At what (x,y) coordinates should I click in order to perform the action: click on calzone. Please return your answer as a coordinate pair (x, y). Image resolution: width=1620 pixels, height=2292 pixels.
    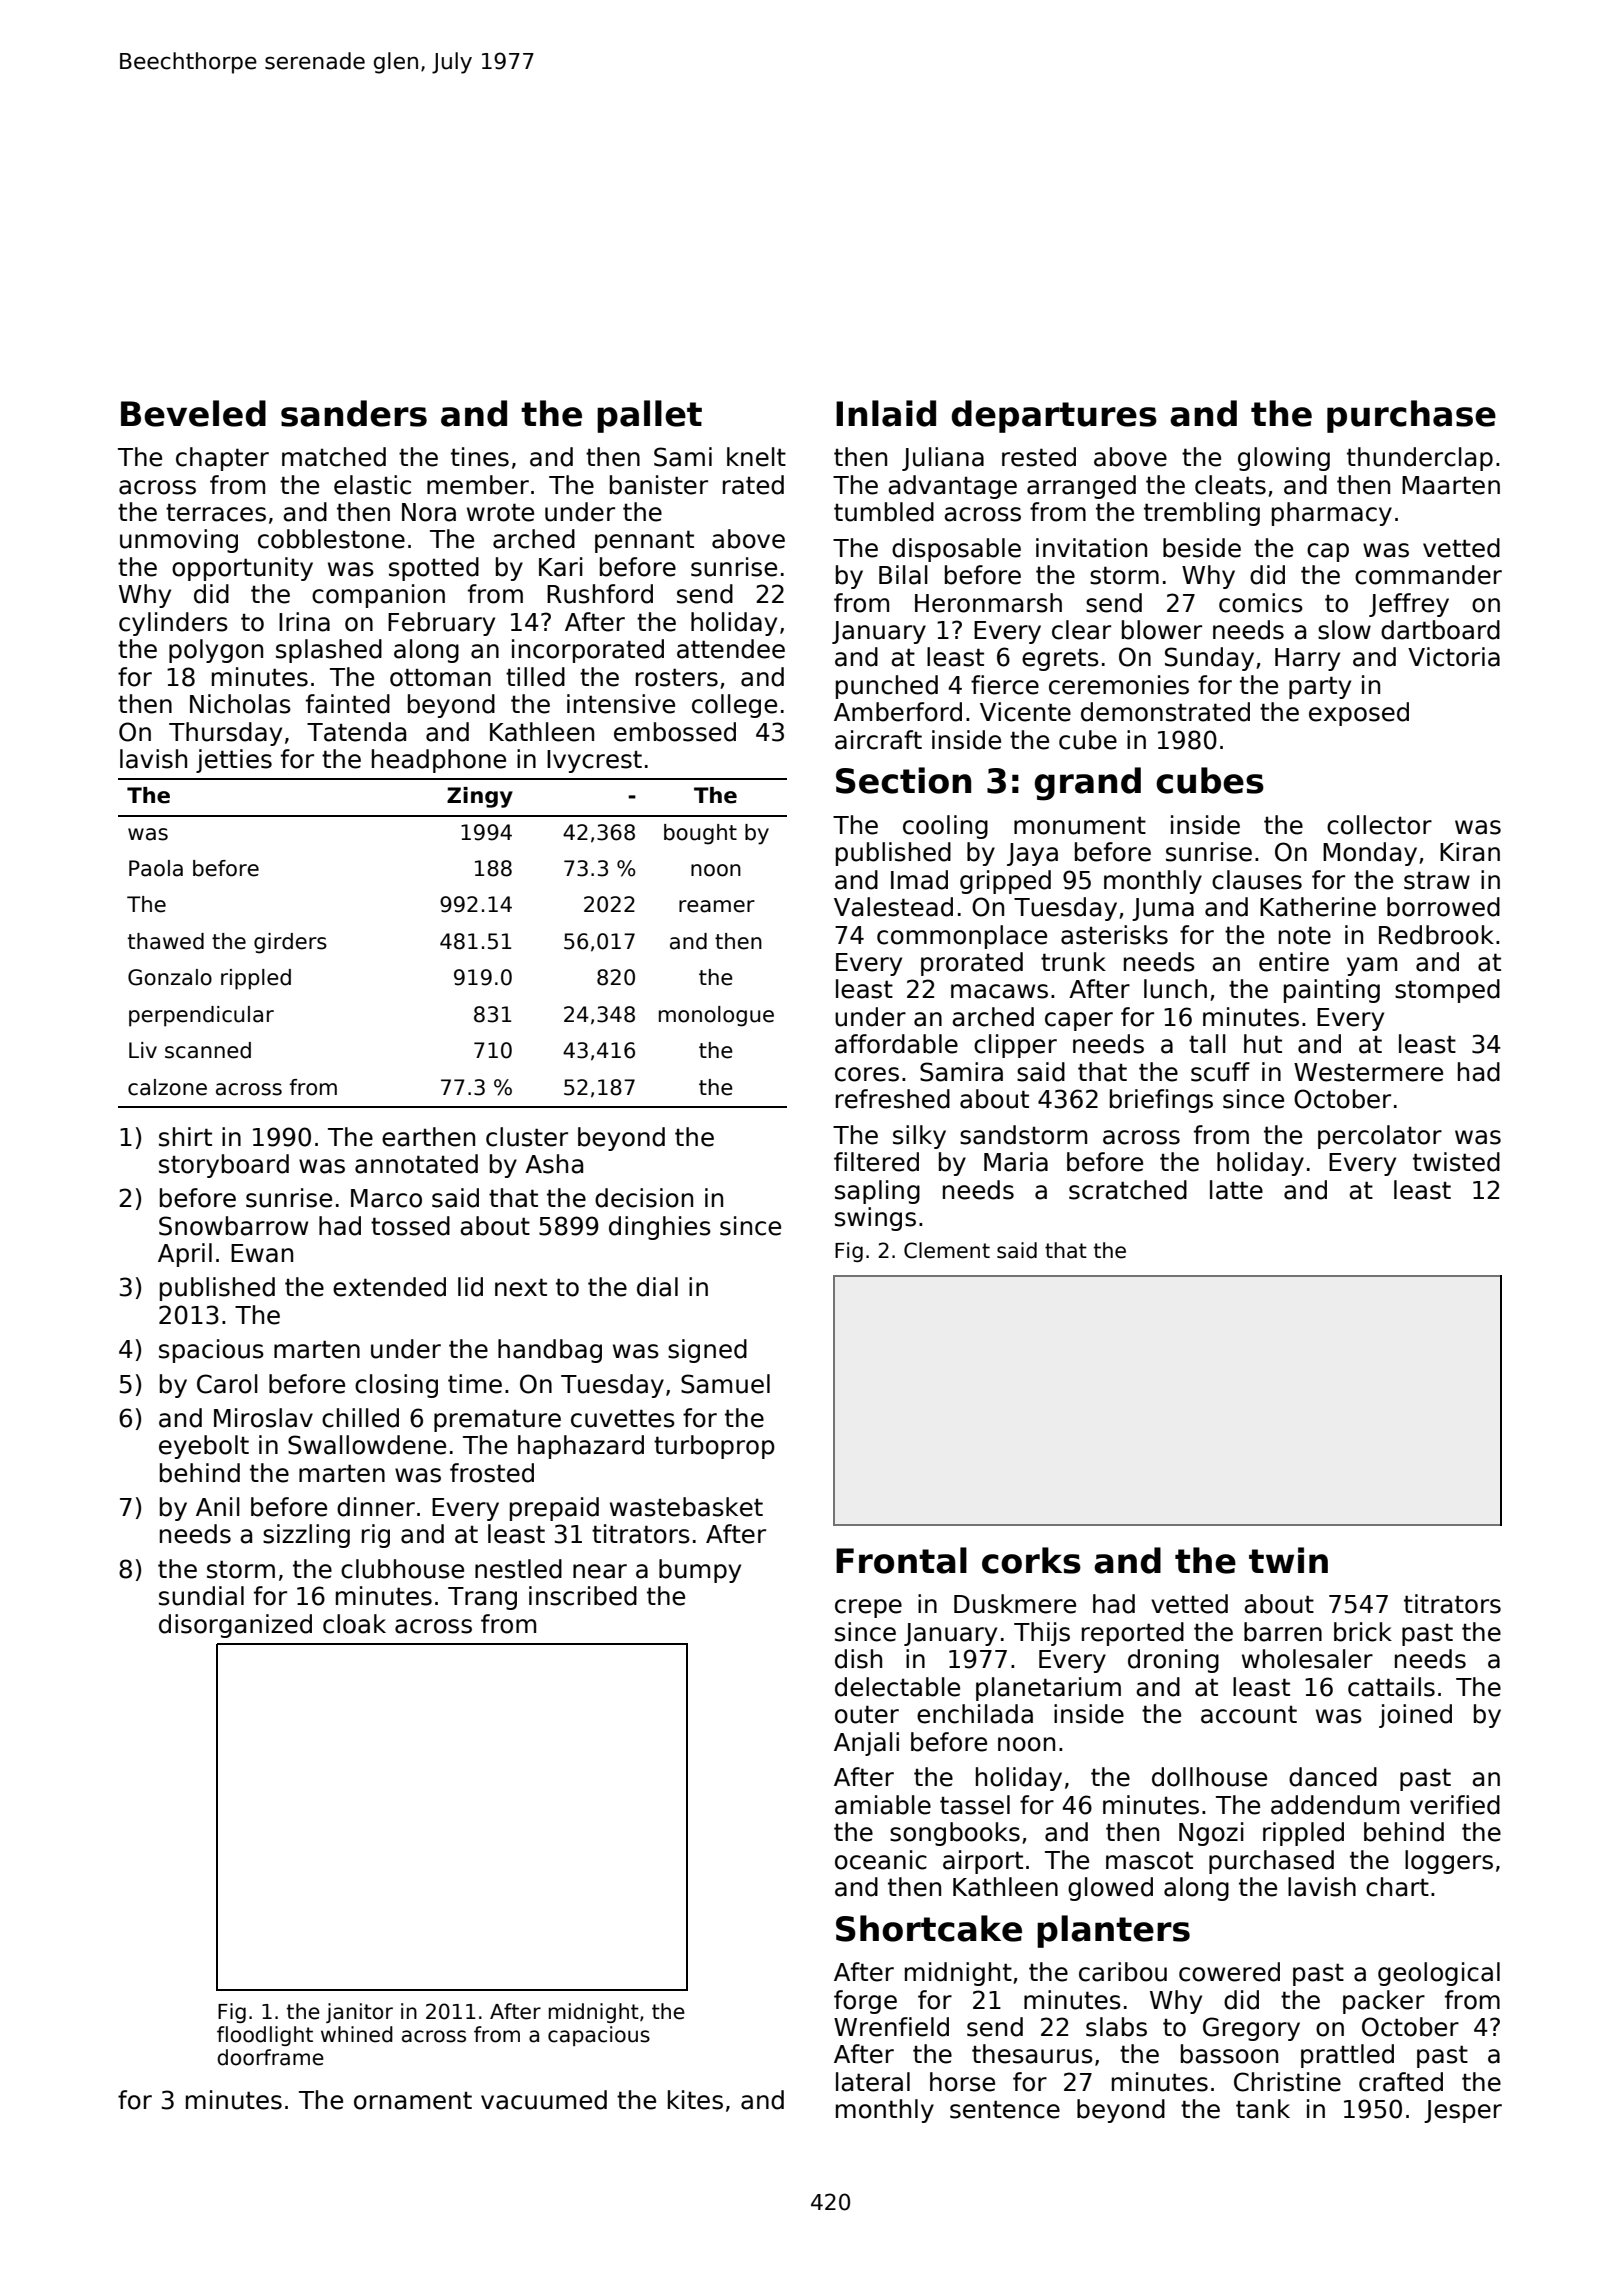
    Looking at the image, I should click on (167, 1087).
